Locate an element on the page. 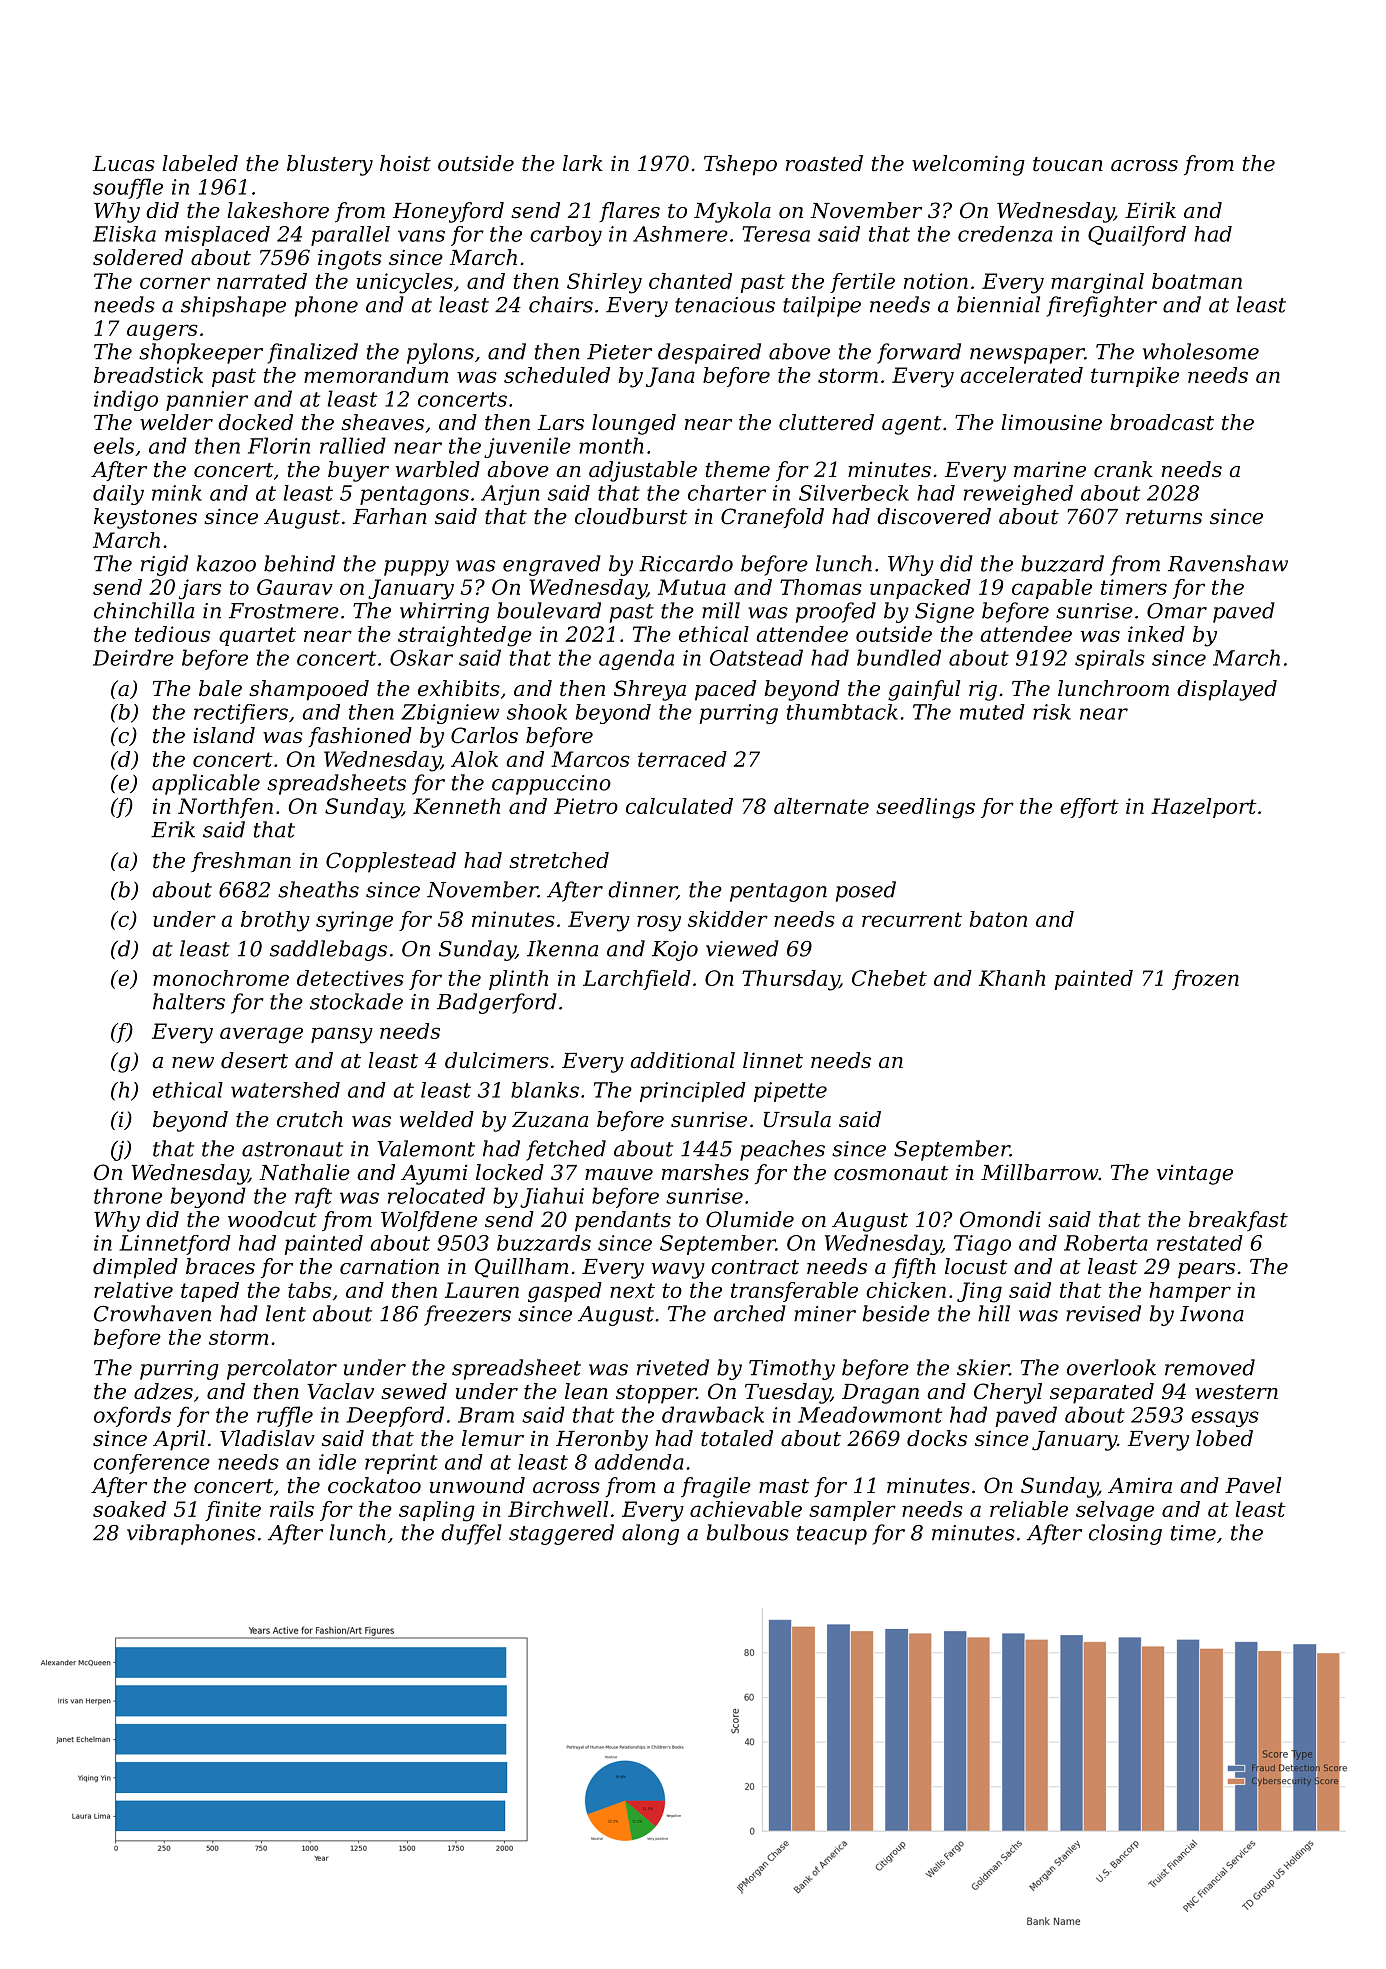  Lucas is located at coordinates (124, 164).
